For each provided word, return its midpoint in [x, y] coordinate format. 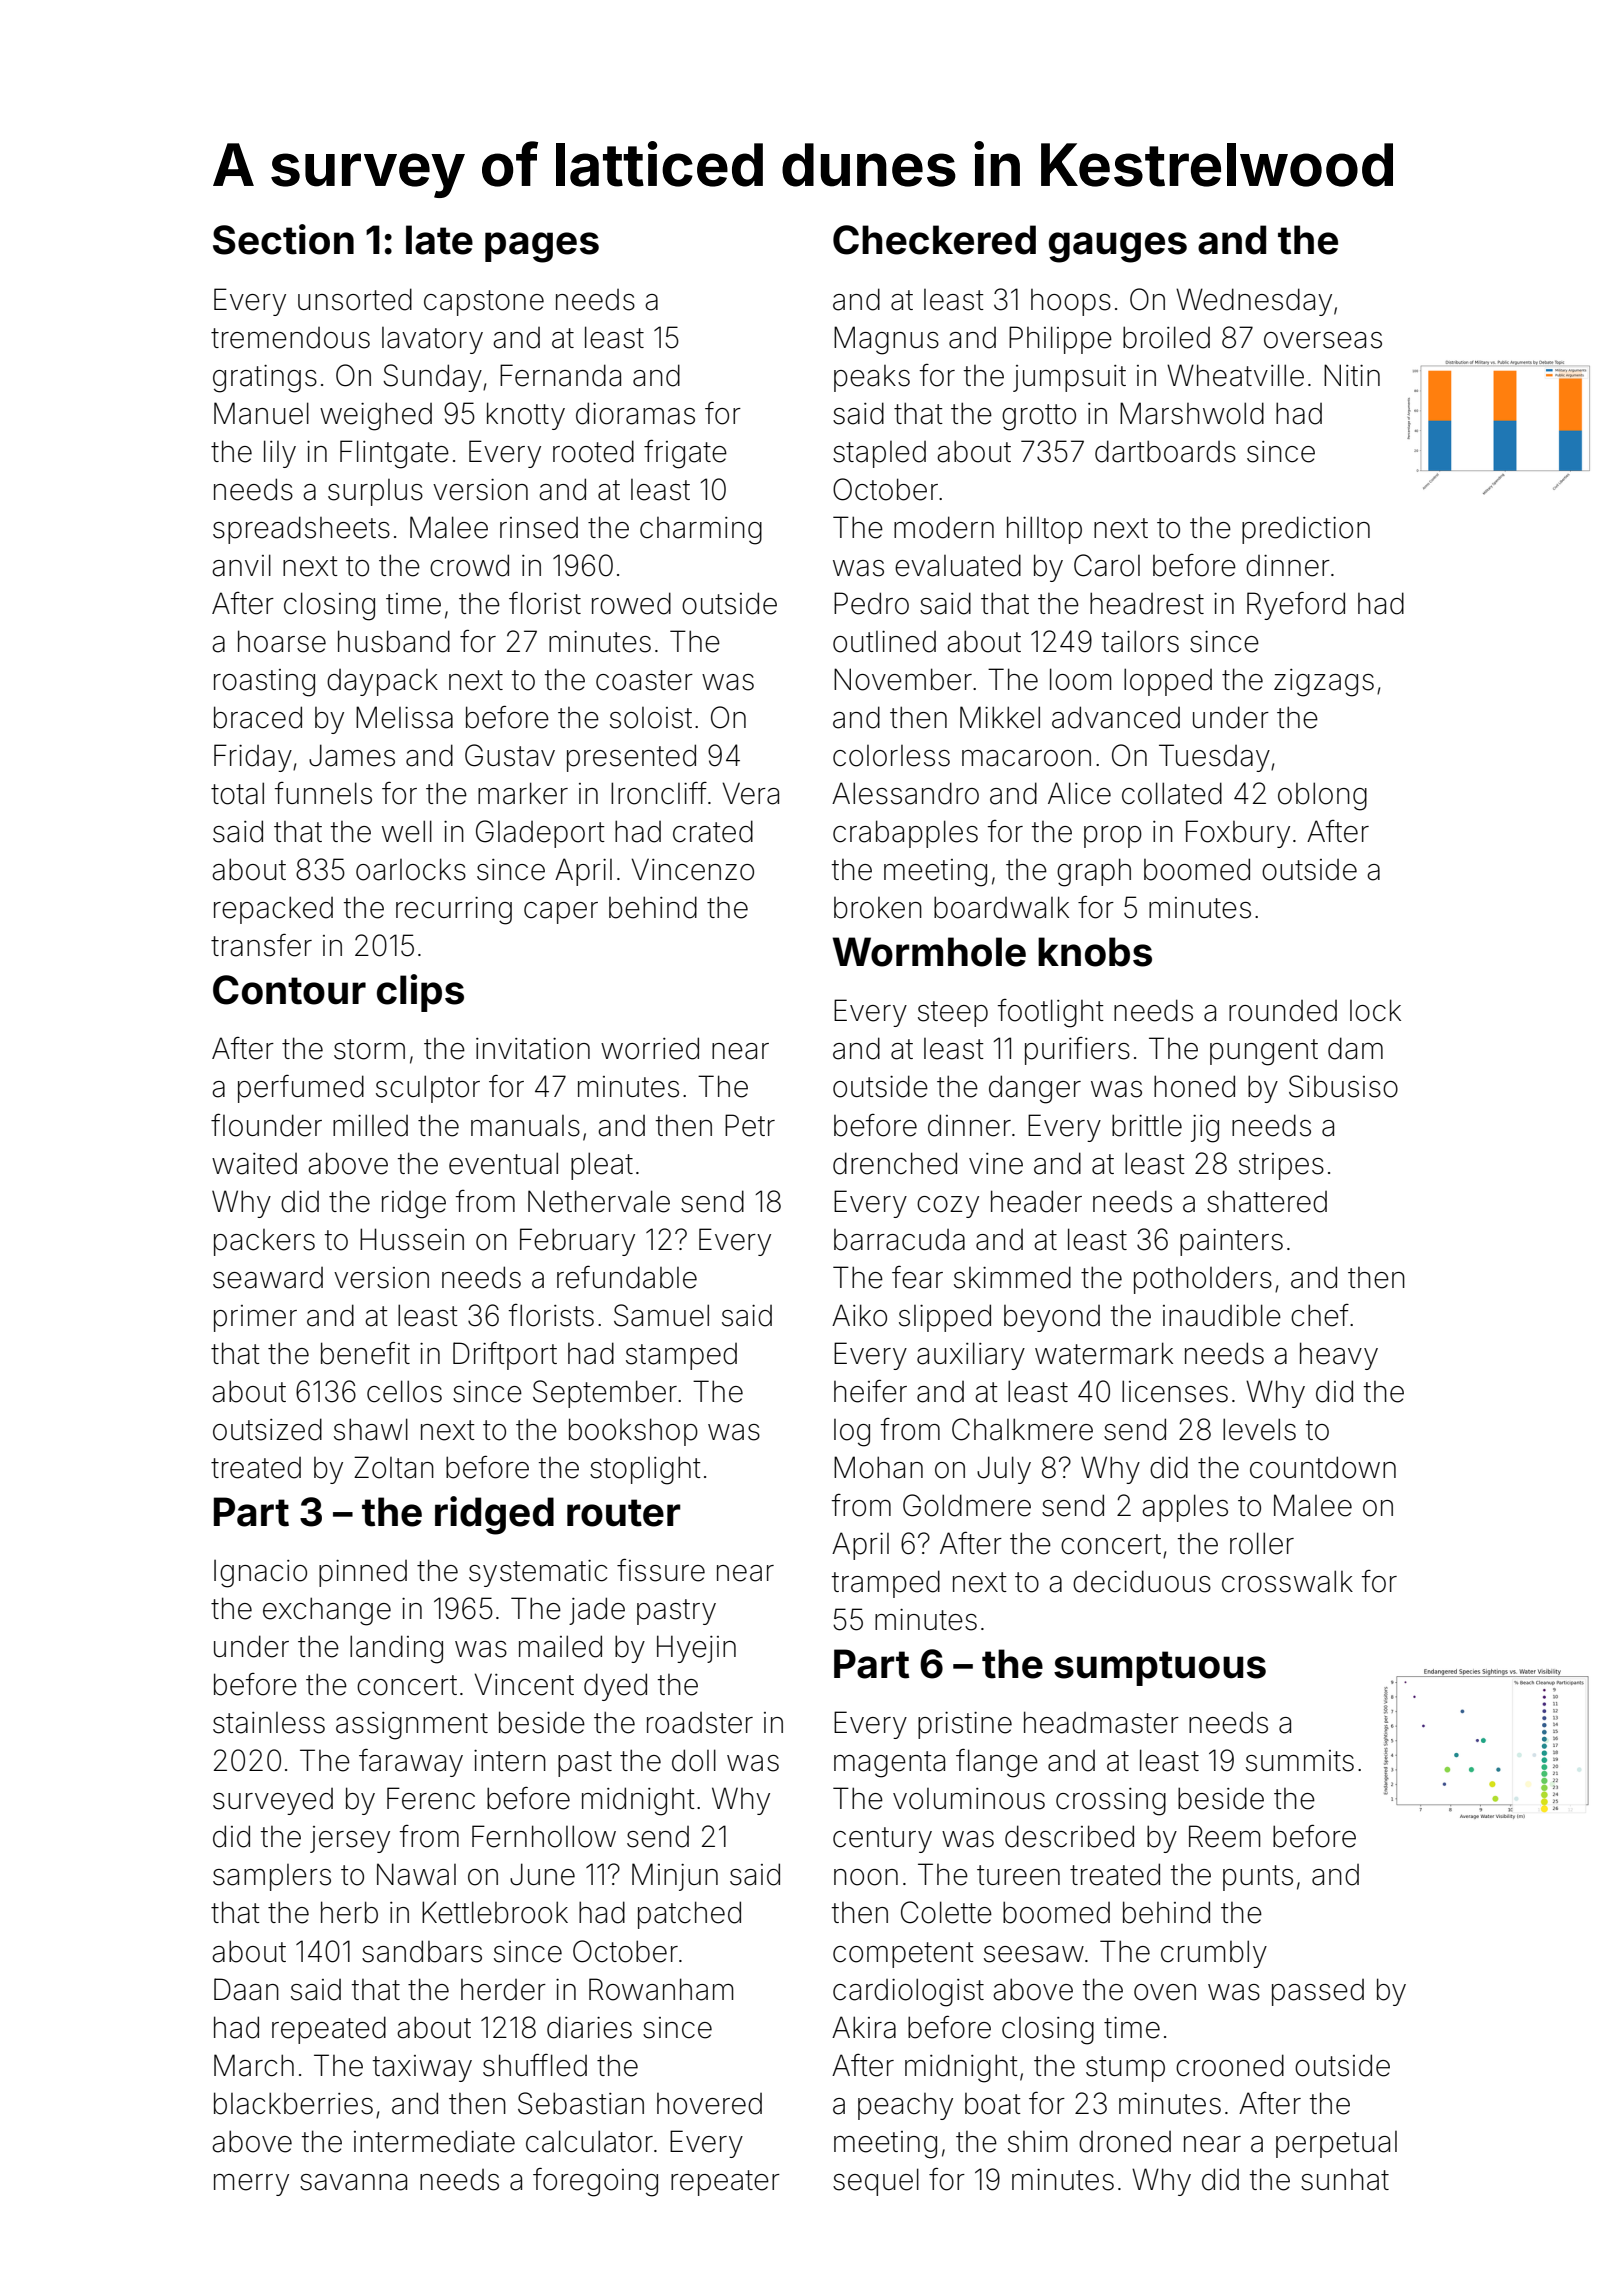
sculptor [428, 1089]
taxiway [422, 2068]
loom [1080, 679]
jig [1205, 1129]
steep [953, 1014]
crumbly [1214, 1954]
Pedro [871, 603]
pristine [965, 1725]
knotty [526, 416]
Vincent [524, 1684]
